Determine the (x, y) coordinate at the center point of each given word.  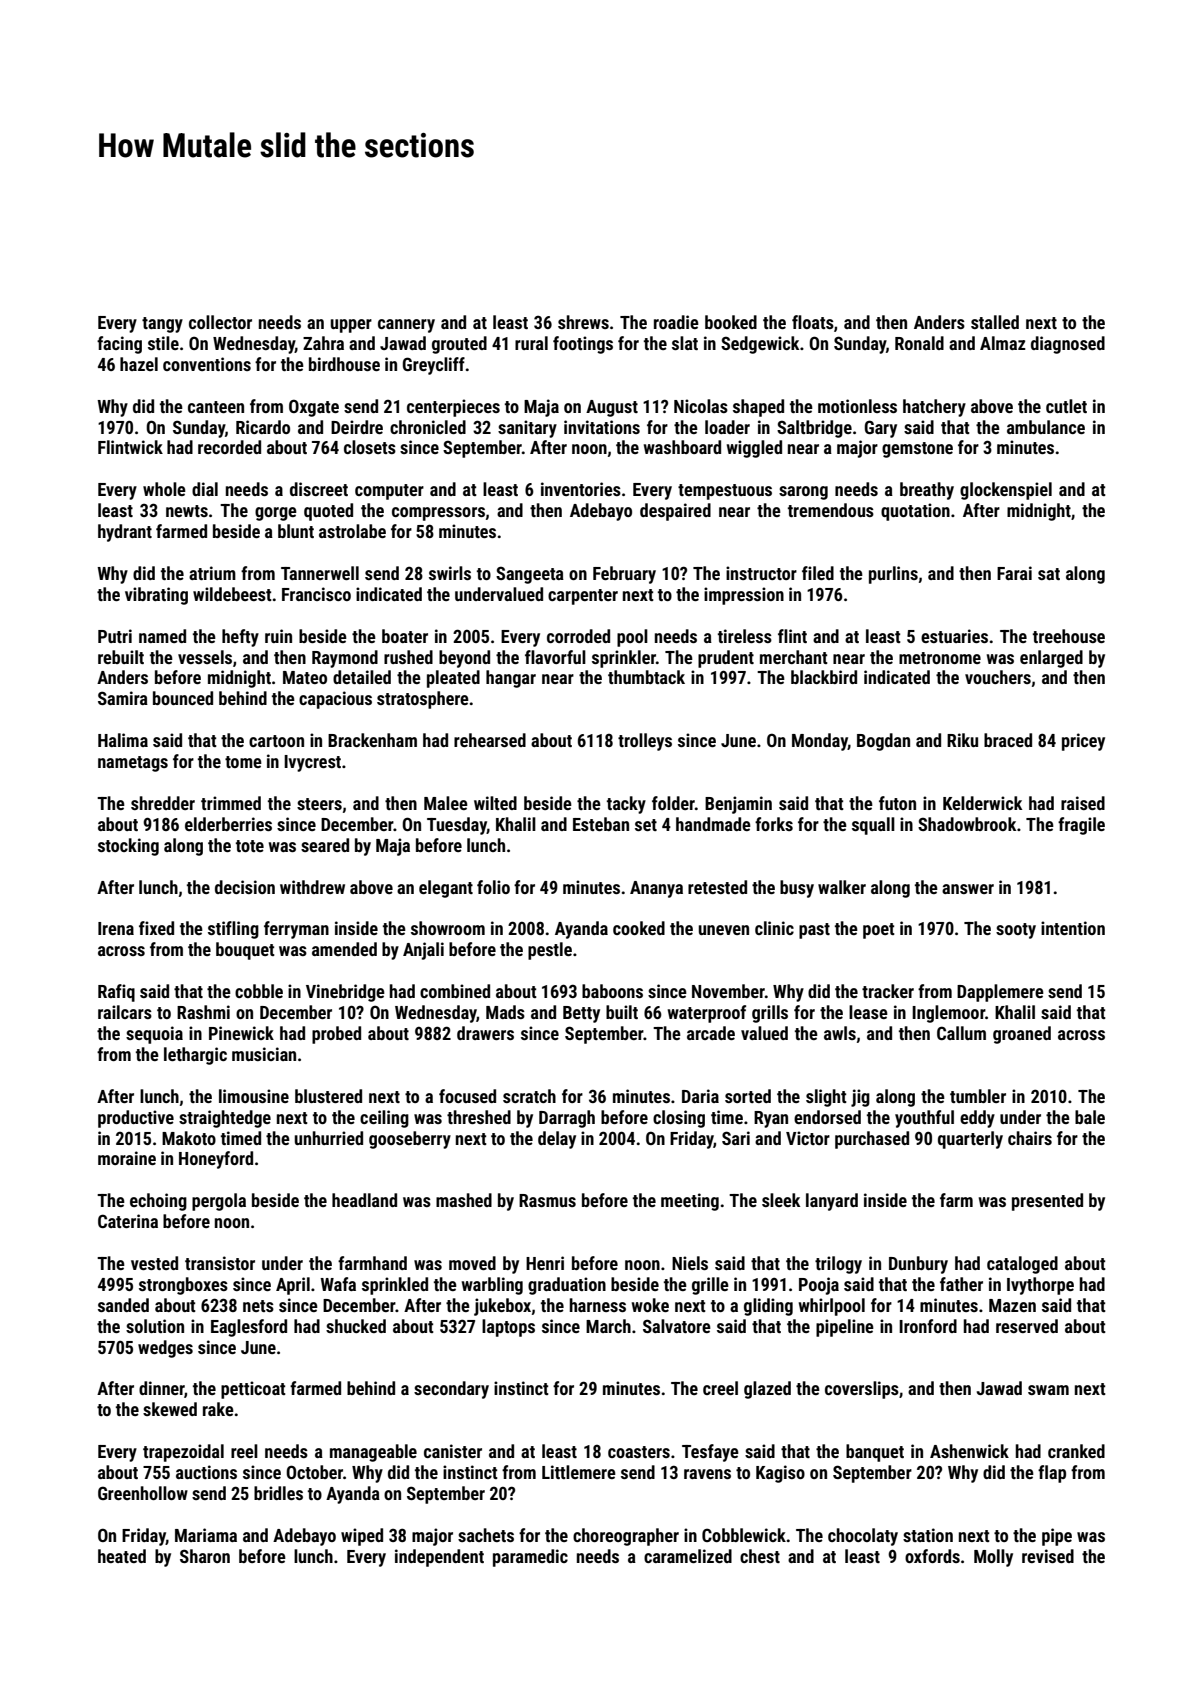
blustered (328, 1096)
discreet (319, 489)
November (728, 991)
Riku (962, 740)
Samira (123, 698)
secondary (451, 1390)
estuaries (954, 636)
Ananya (656, 889)
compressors (438, 514)
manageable (373, 1453)
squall (873, 826)
